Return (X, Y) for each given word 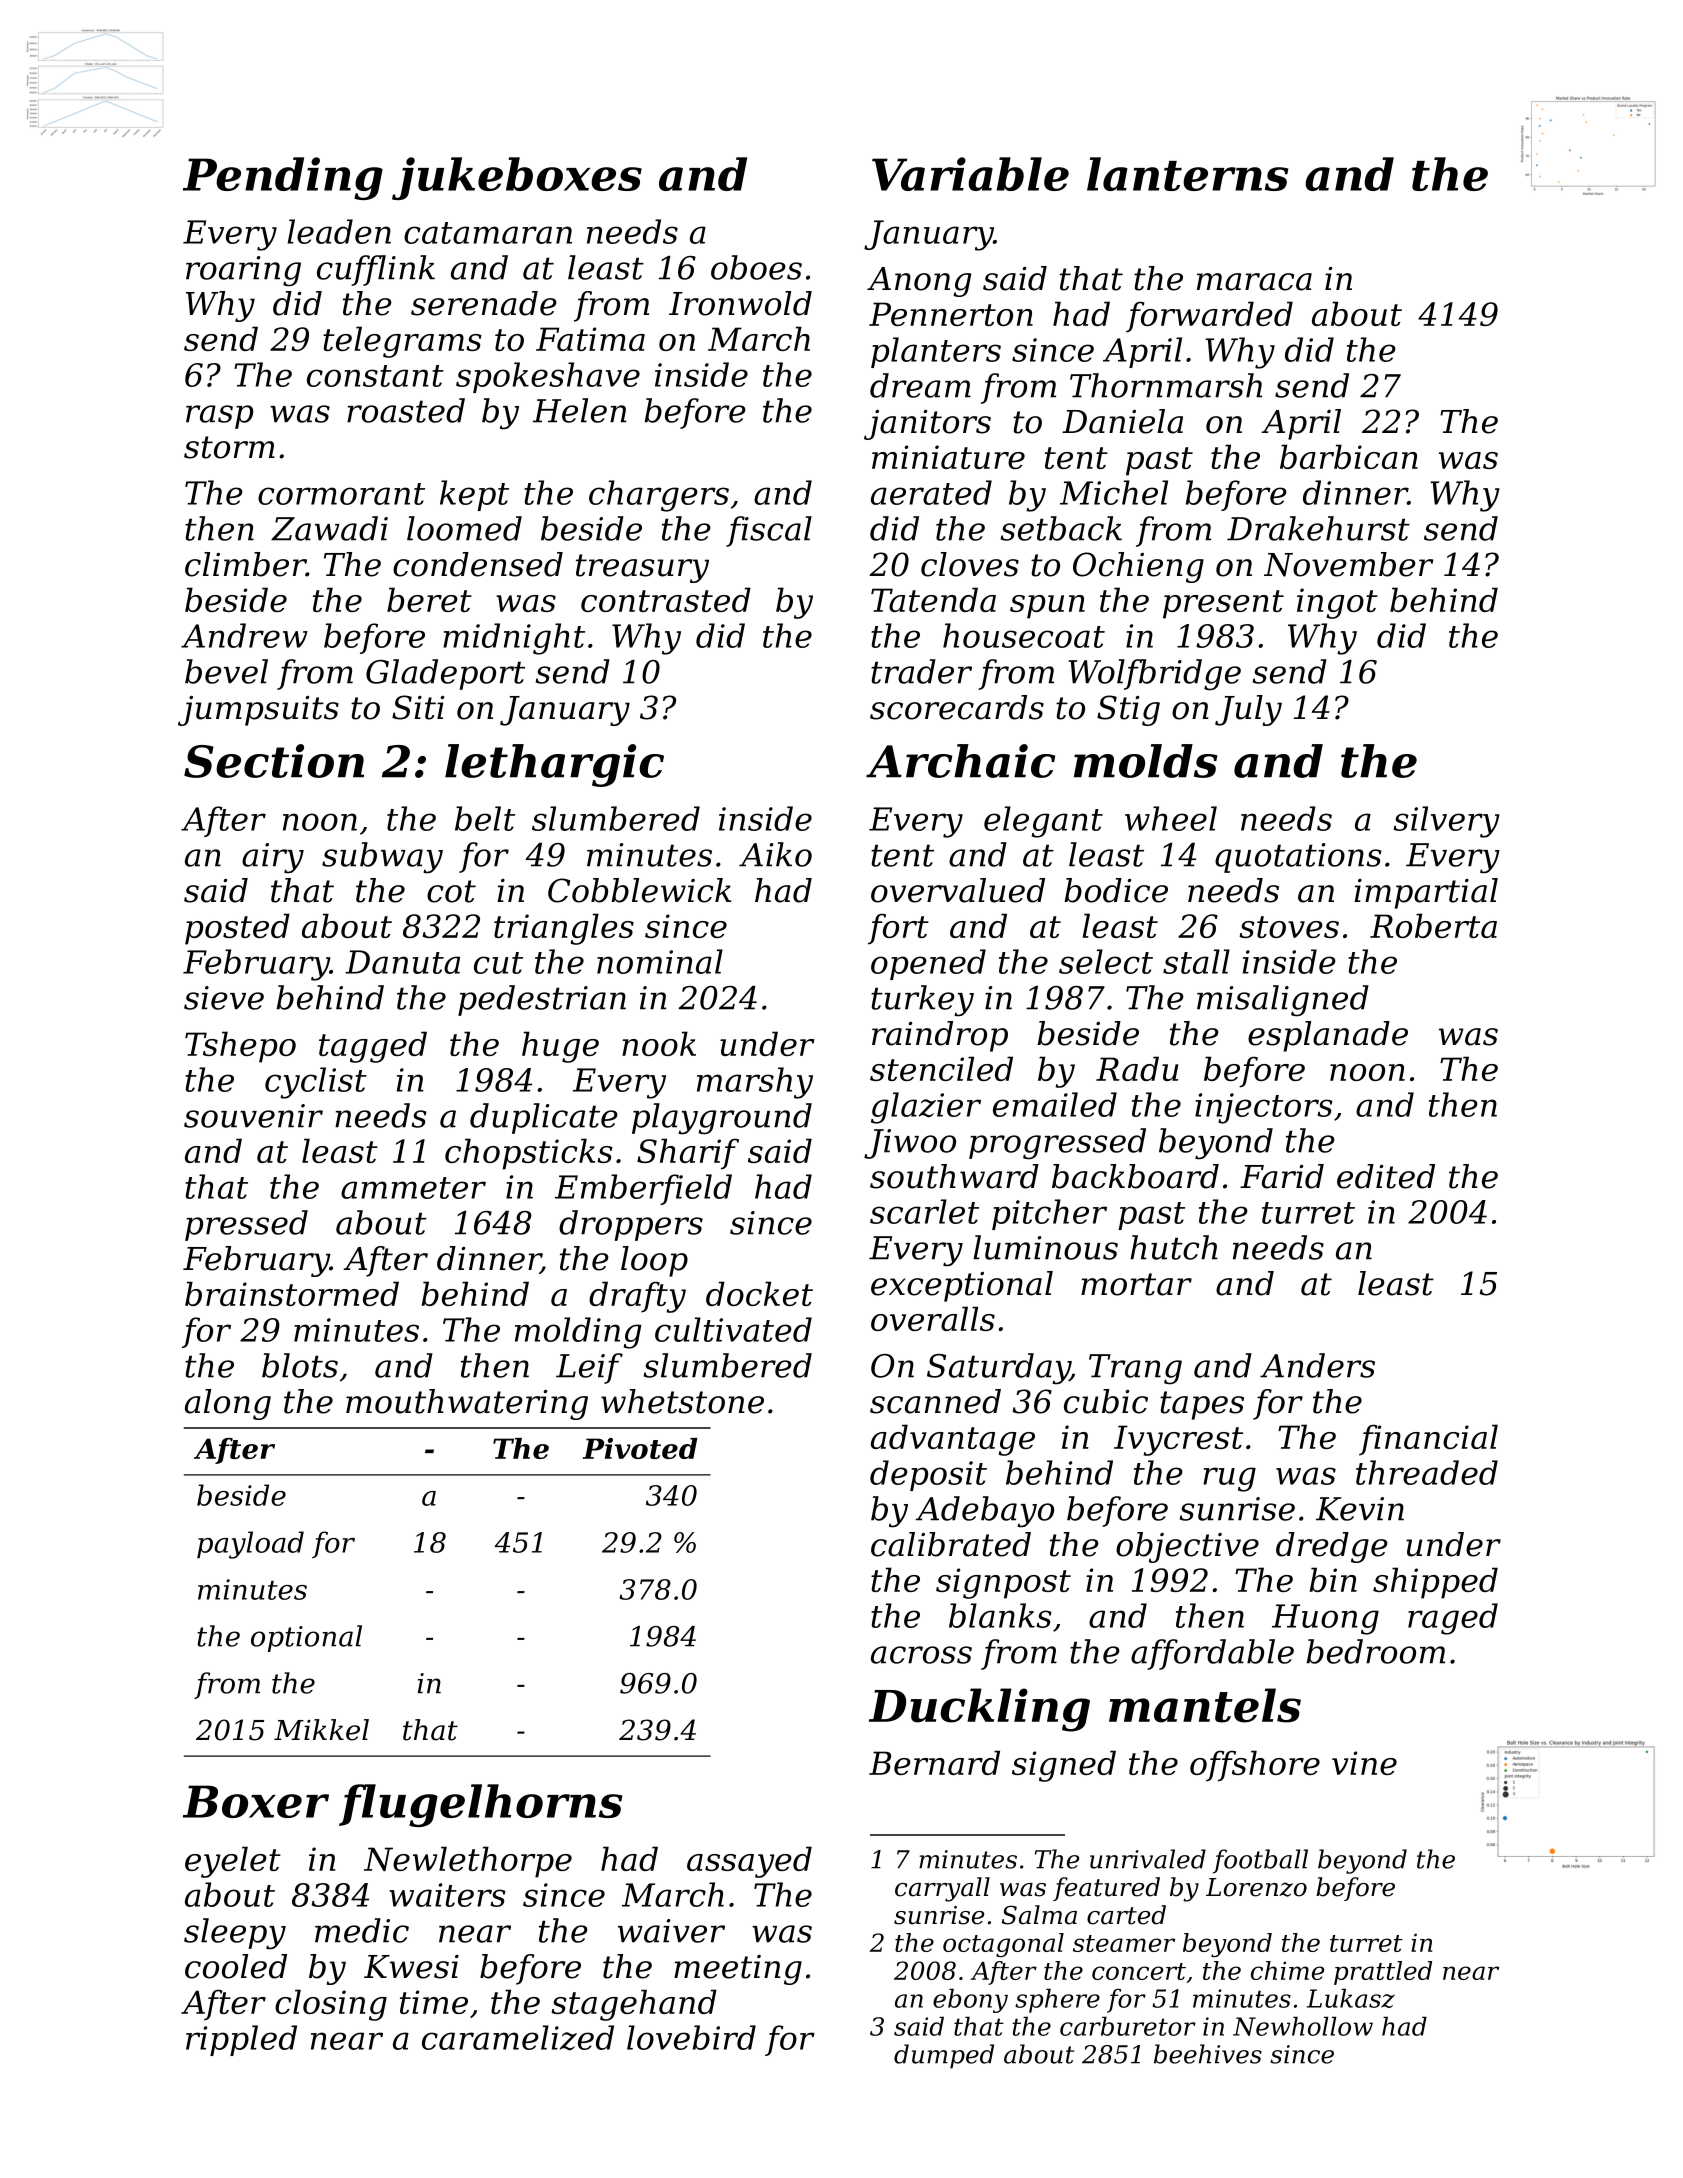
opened (928, 964)
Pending (283, 178)
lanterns (1187, 174)
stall (1196, 961)
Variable (970, 174)
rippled (241, 2040)
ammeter (413, 1188)
